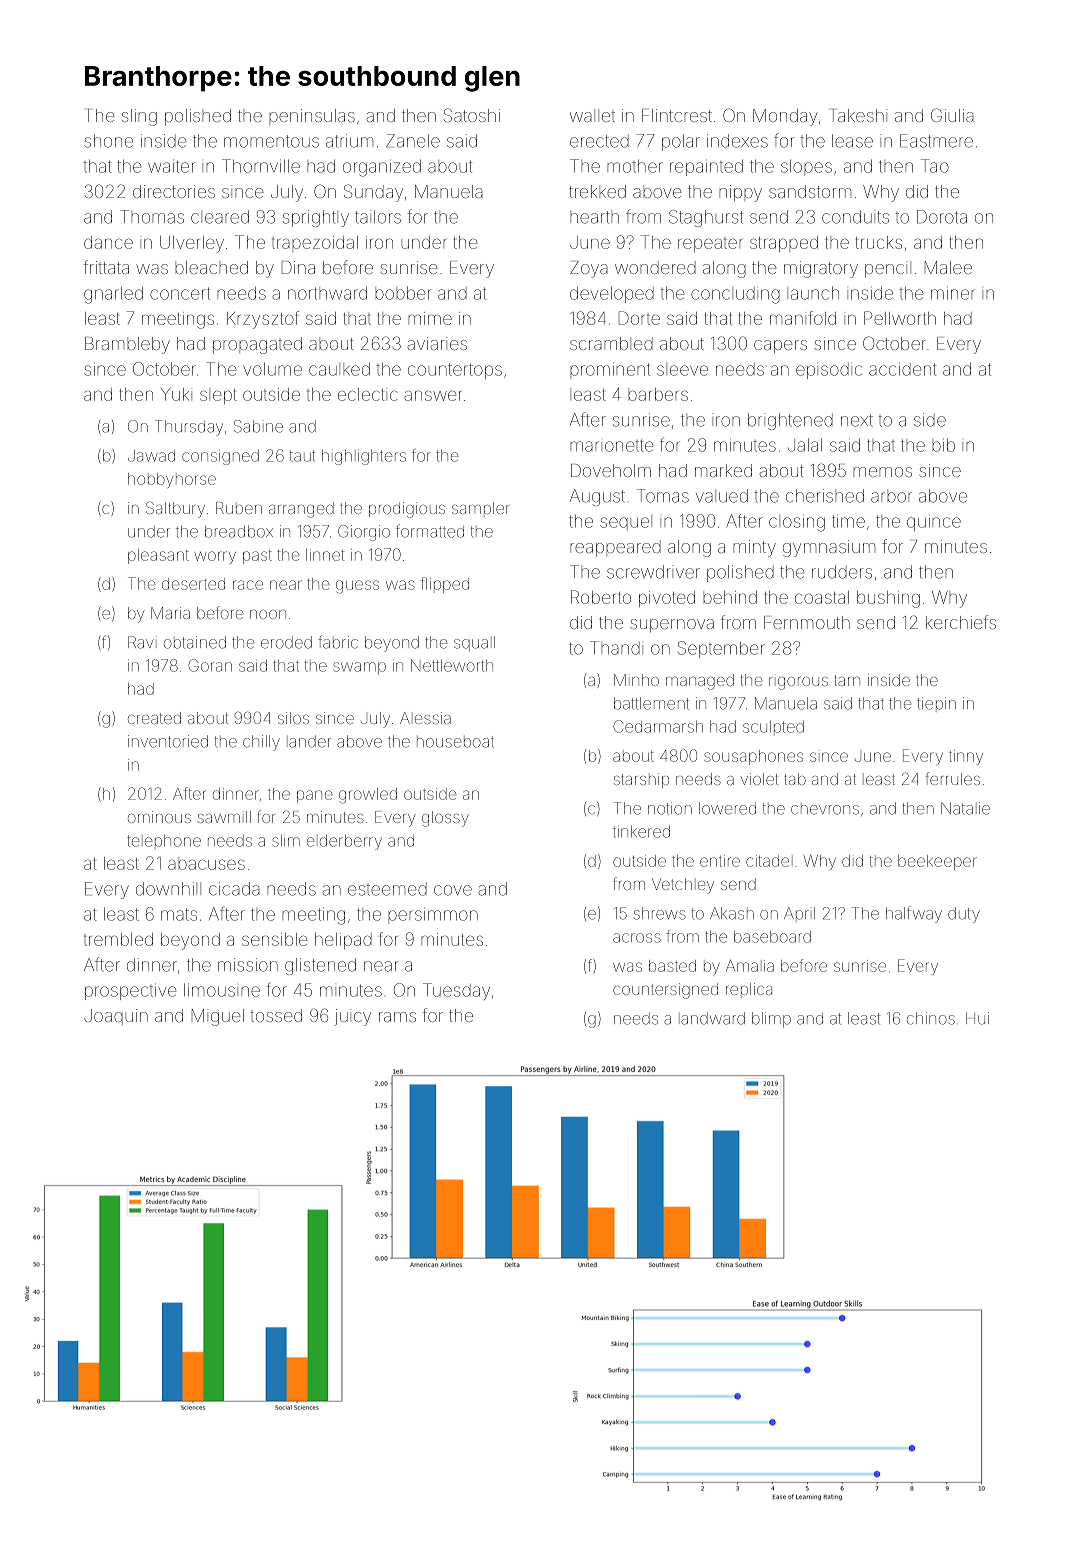 This screenshot has width=1081, height=1565. Describe the element at coordinates (139, 117) in the screenshot. I see `sling` at that location.
